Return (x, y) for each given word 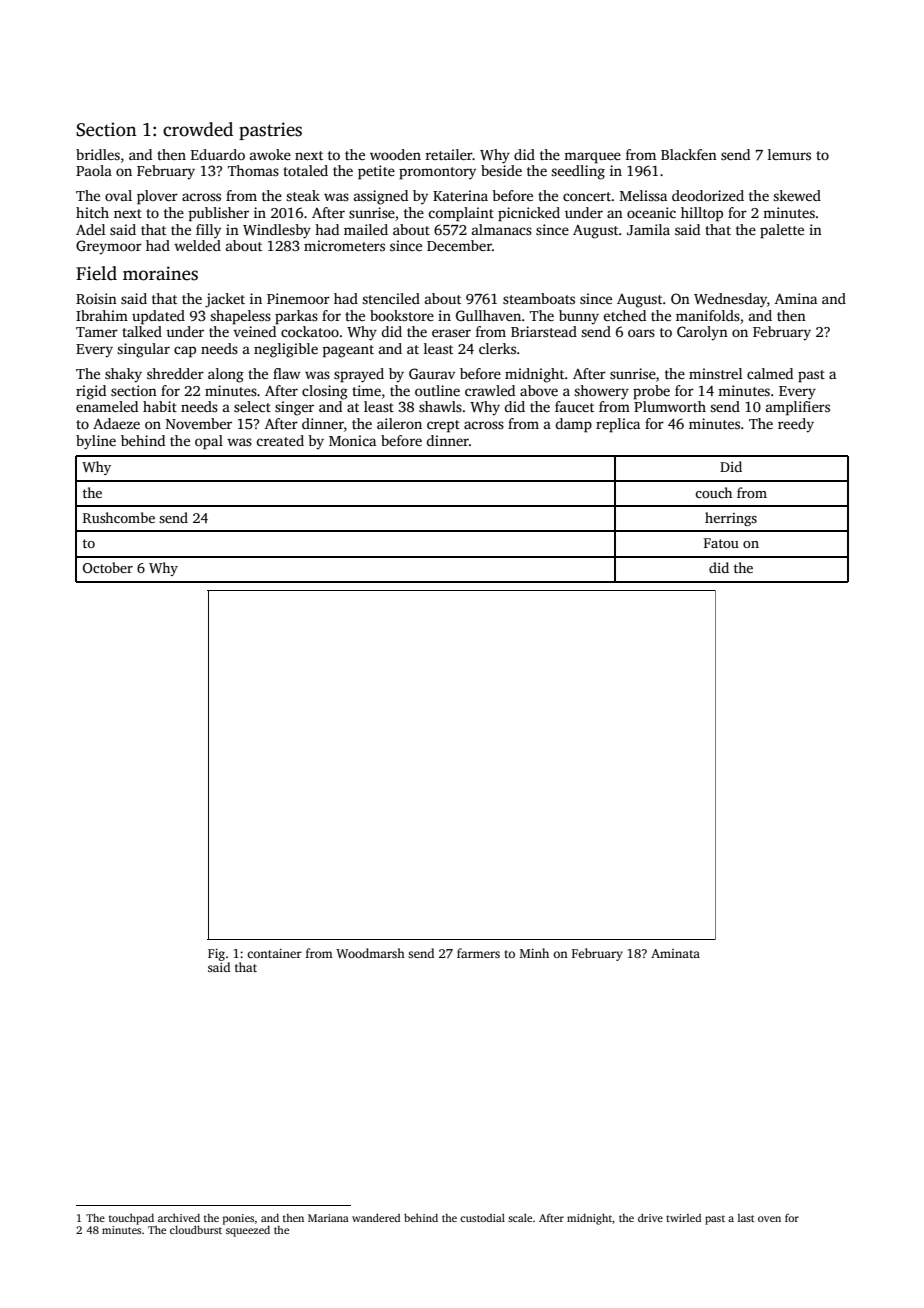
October (108, 567)
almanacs (502, 229)
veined (254, 331)
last (746, 1218)
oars (641, 333)
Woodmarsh (370, 953)
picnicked (529, 214)
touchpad (131, 1219)
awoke (270, 154)
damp (574, 425)
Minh (534, 953)
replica (618, 425)
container (274, 953)
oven (769, 1219)
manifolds (708, 315)
